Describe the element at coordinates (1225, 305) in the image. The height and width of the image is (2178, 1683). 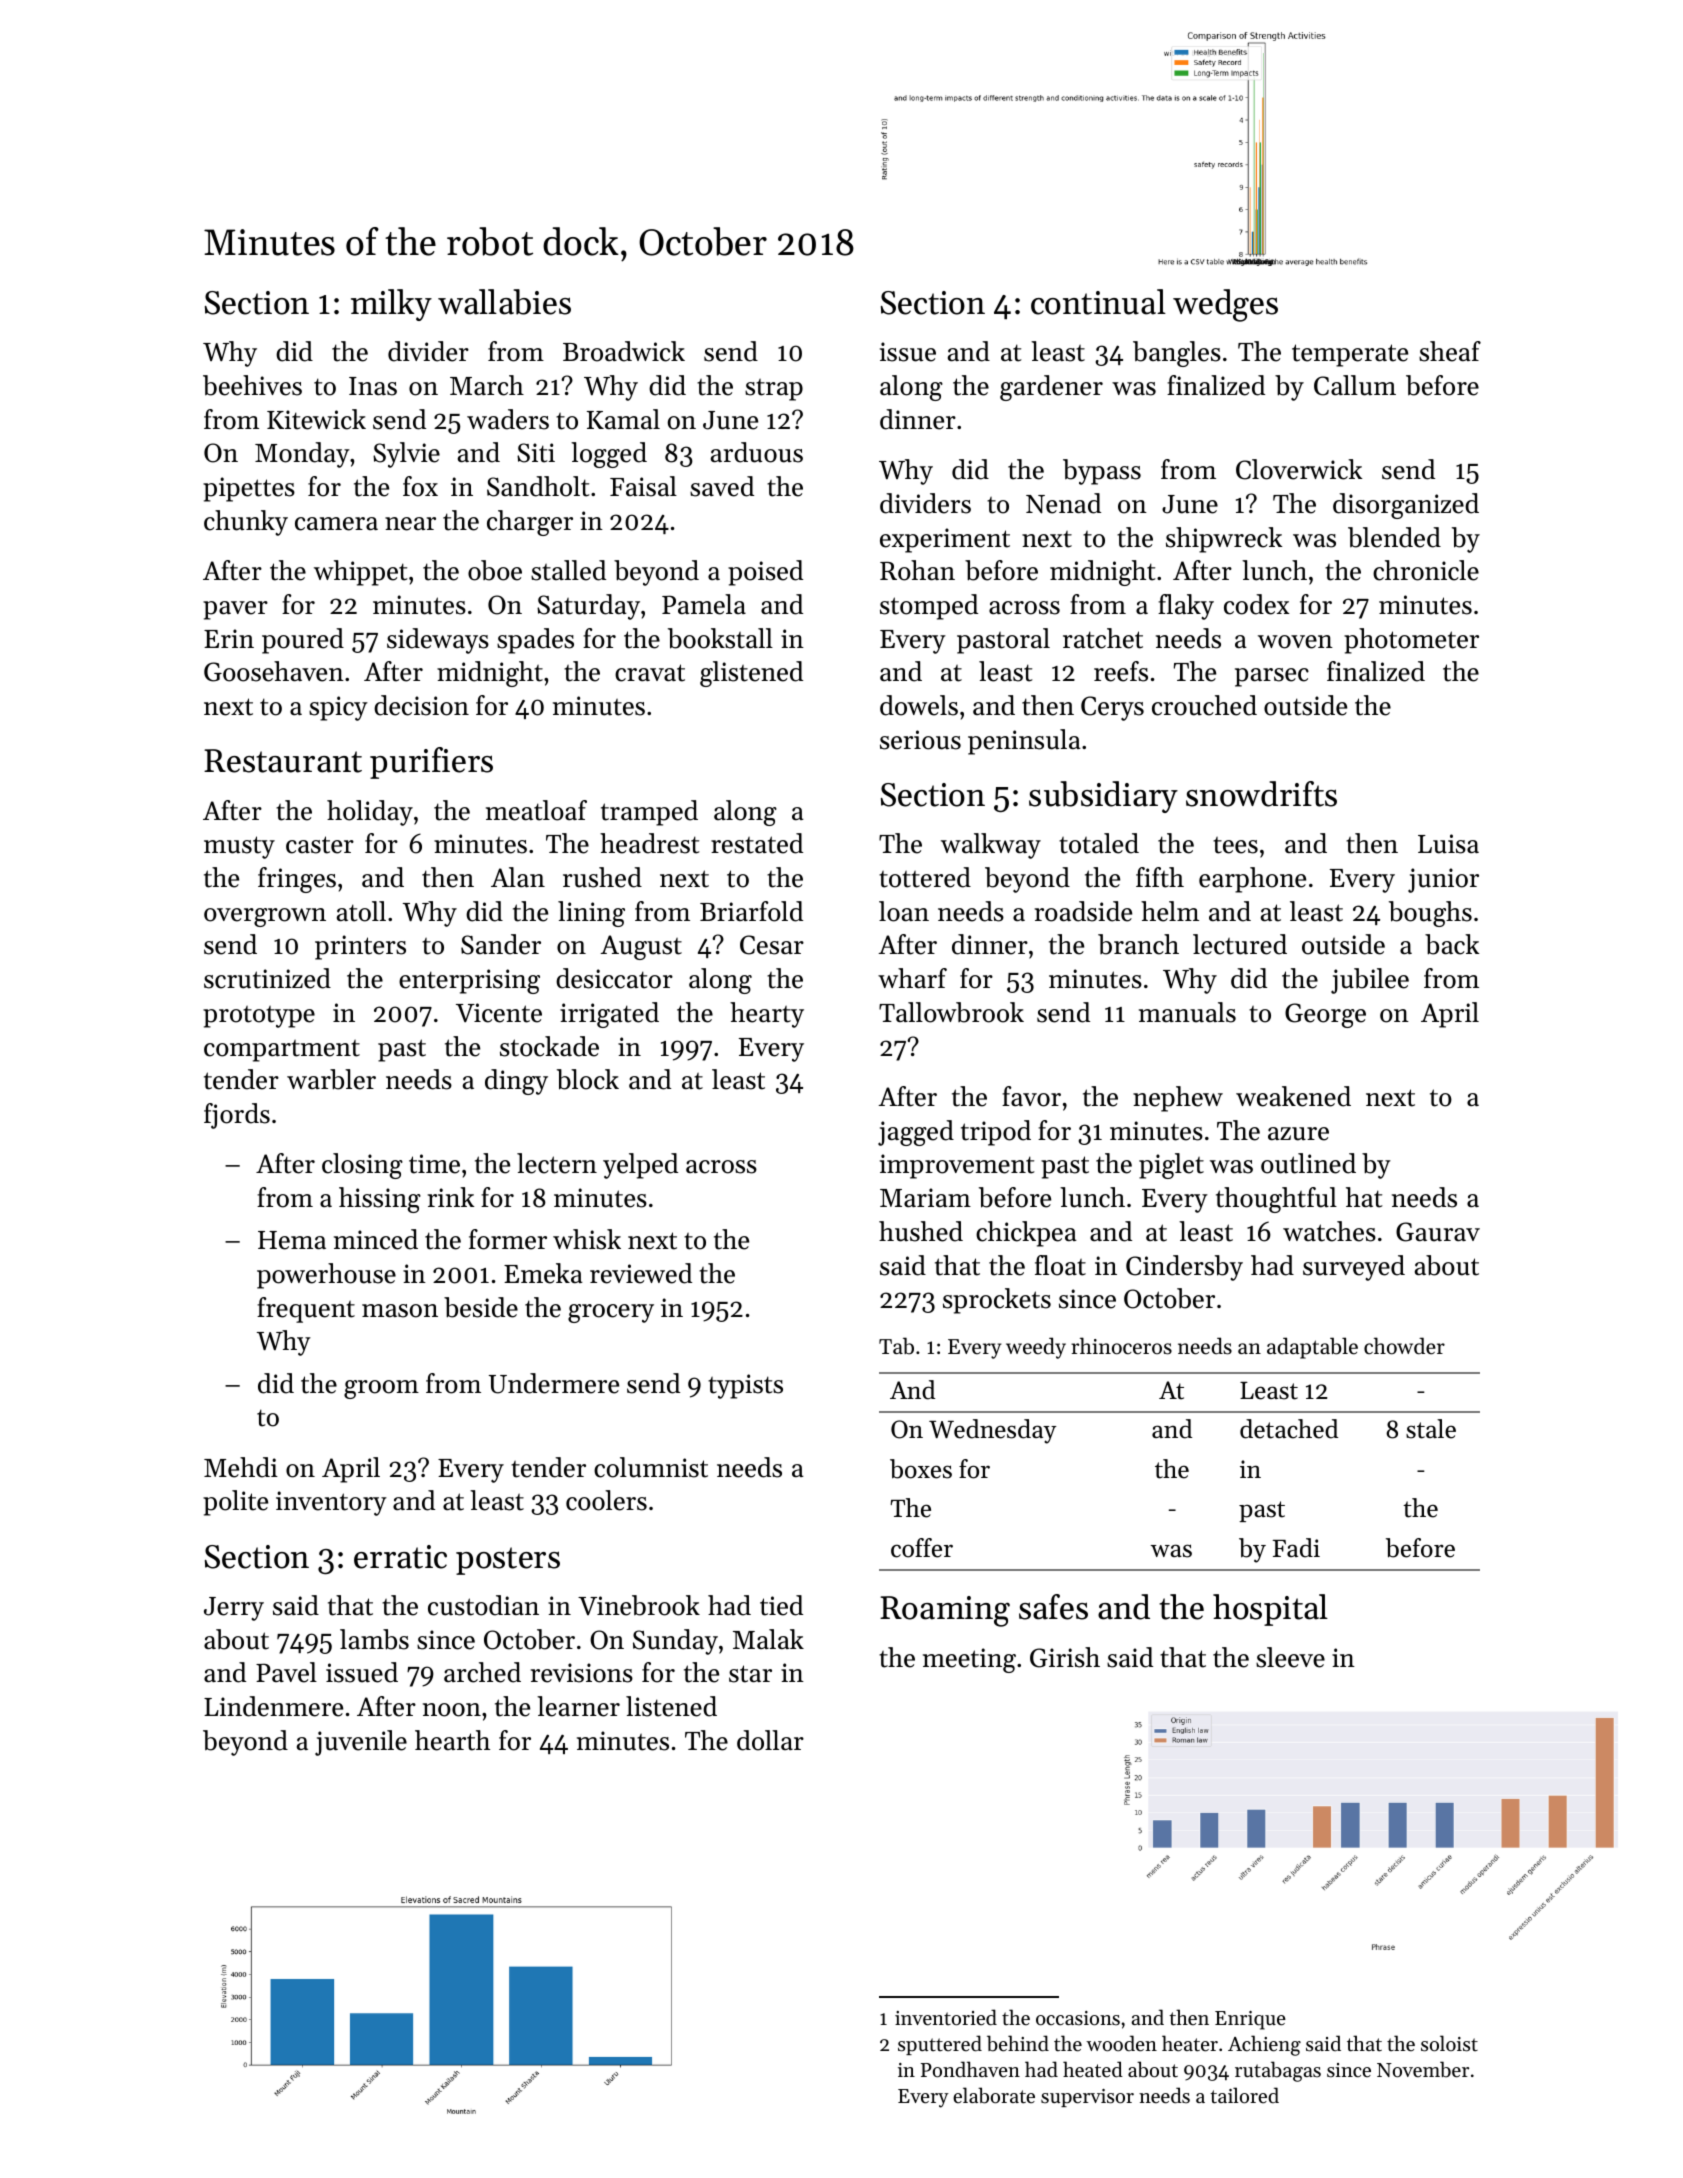
I see `wedges` at that location.
